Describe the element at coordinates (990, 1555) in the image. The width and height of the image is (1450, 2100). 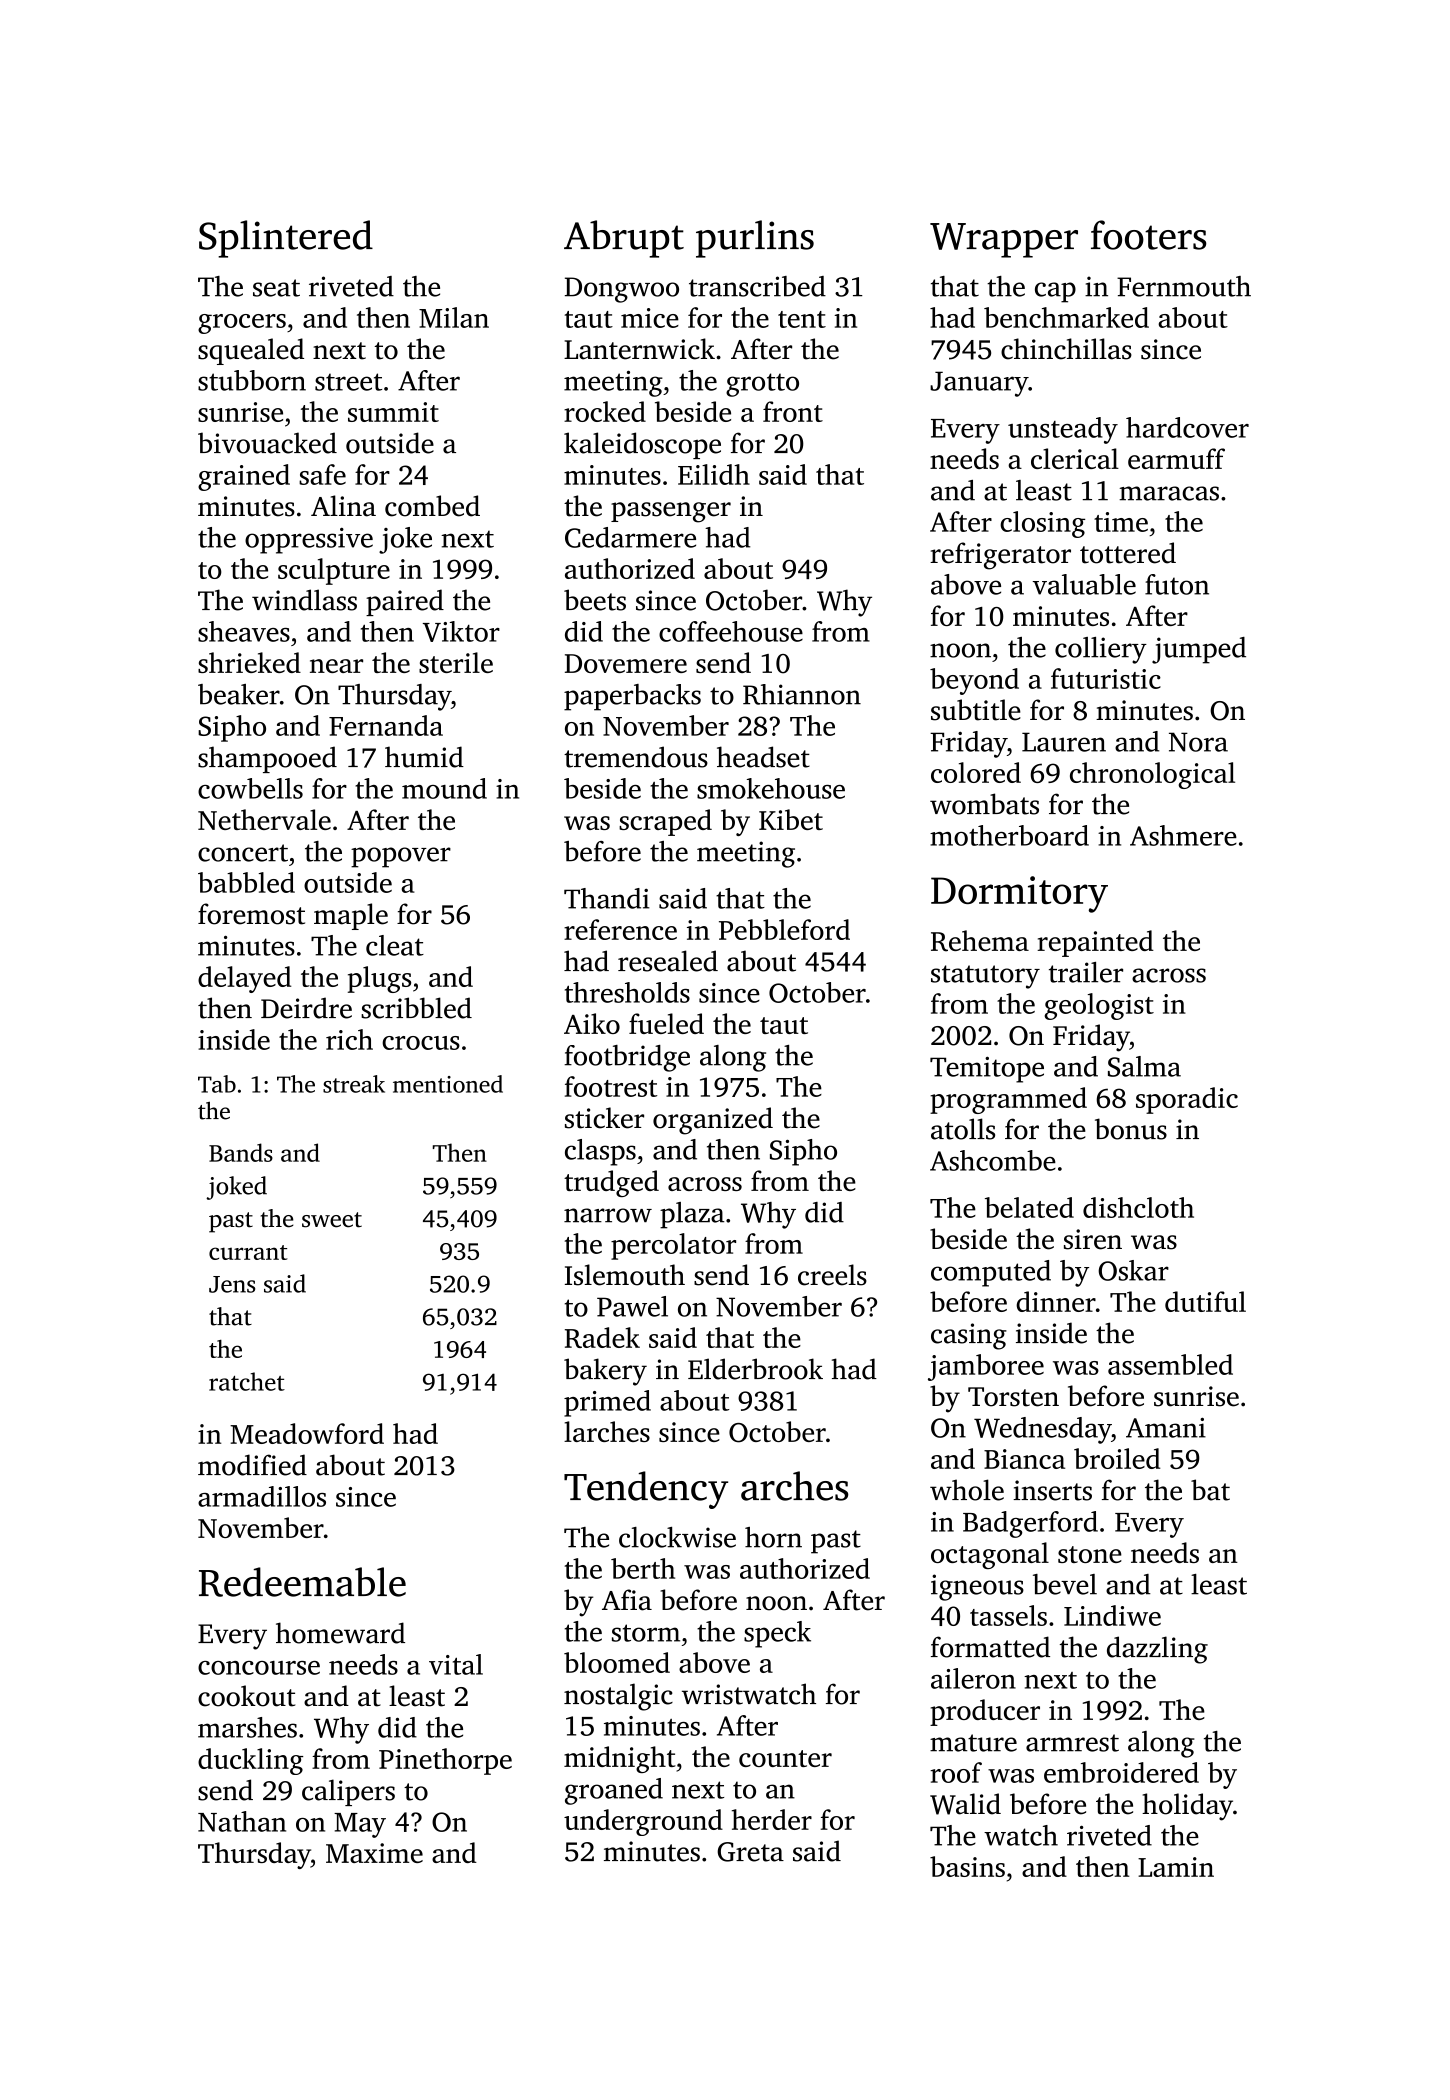
I see `octagonal` at that location.
